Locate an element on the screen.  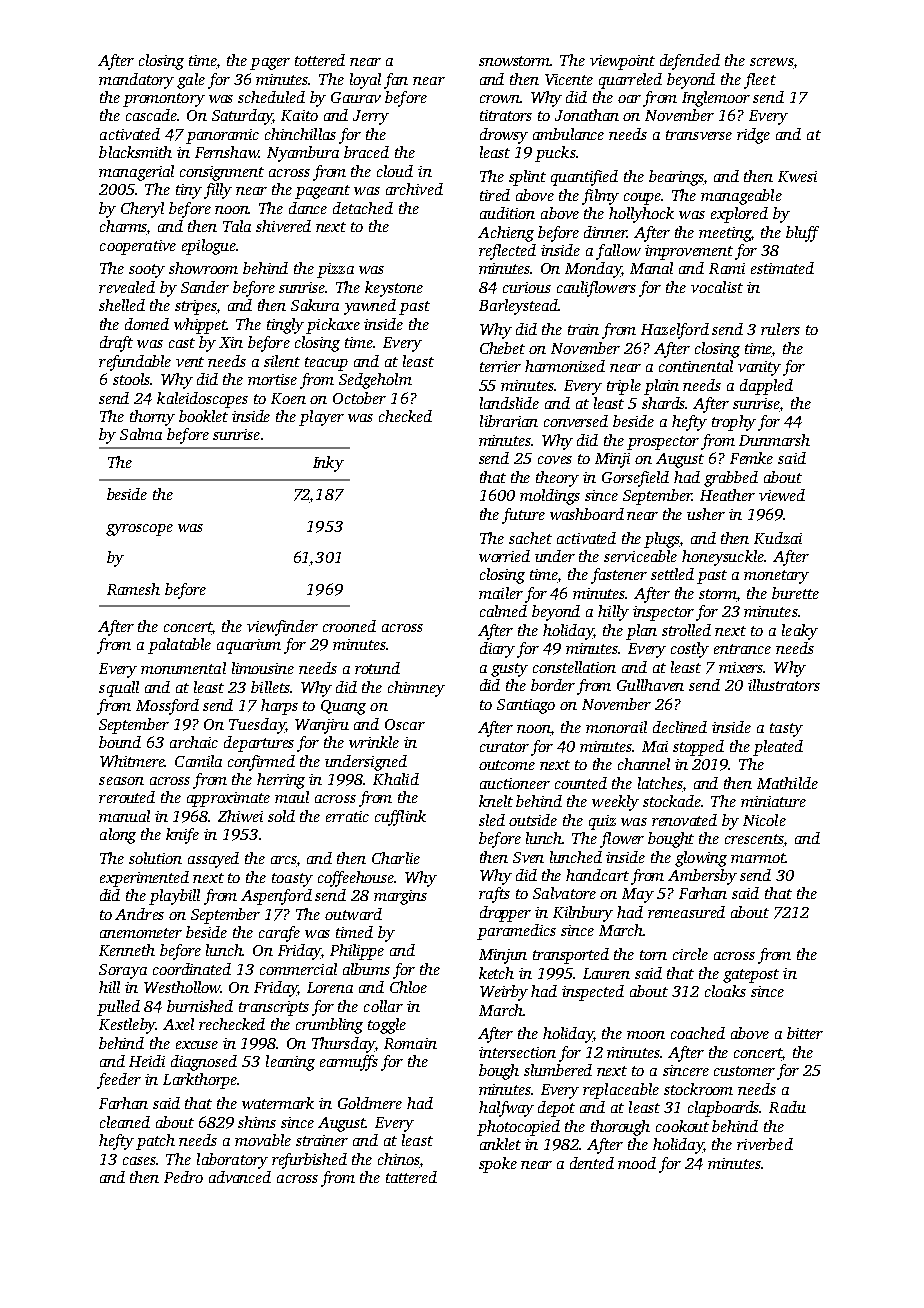
rulers is located at coordinates (780, 329).
